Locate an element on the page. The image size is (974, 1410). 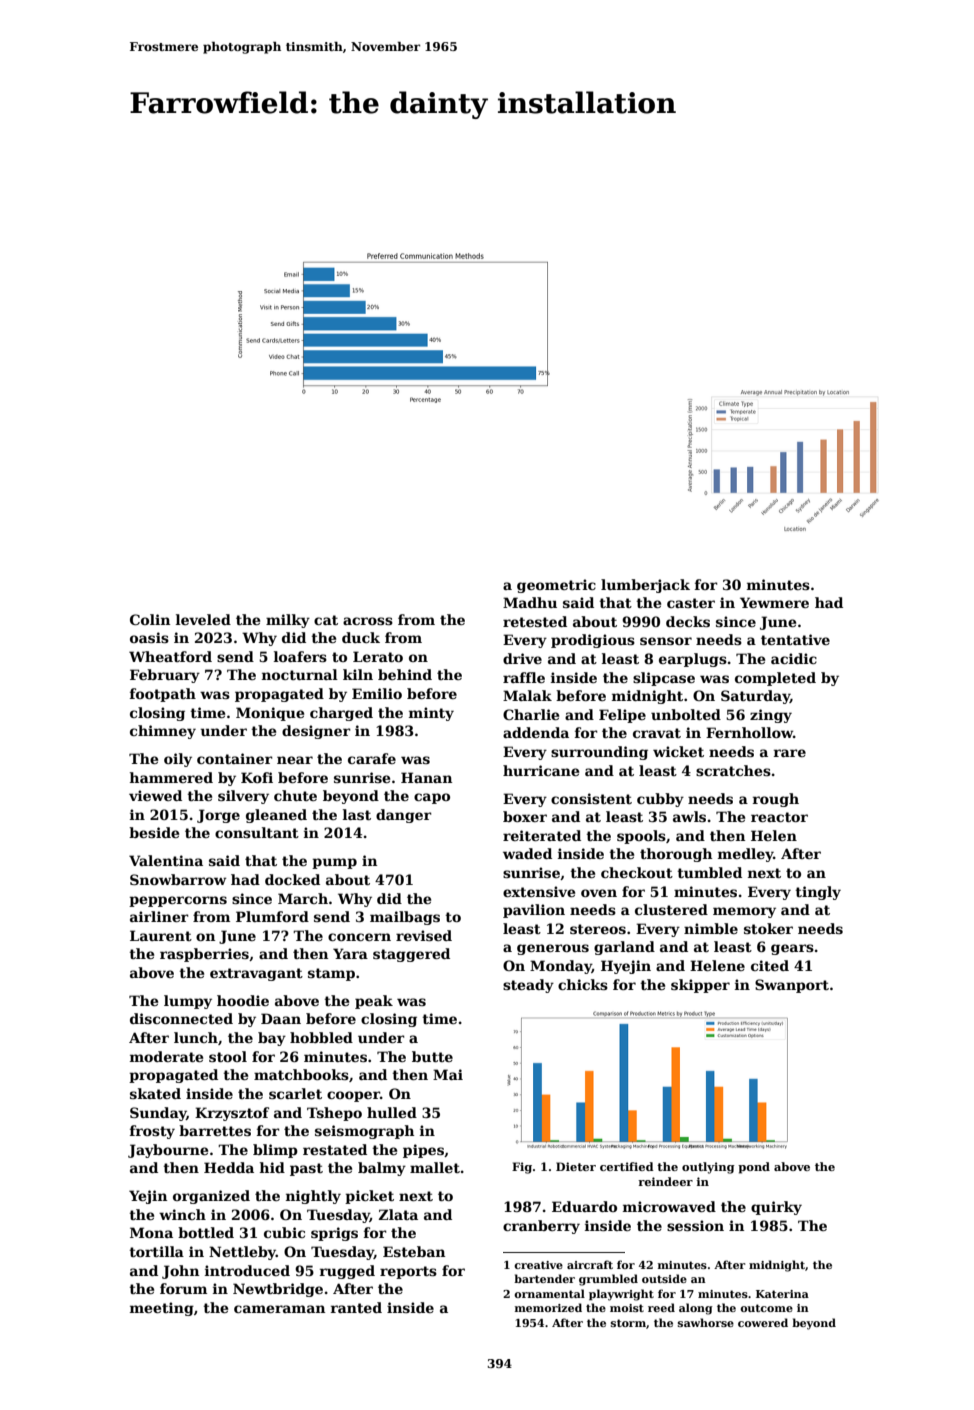
gears is located at coordinates (792, 949).
